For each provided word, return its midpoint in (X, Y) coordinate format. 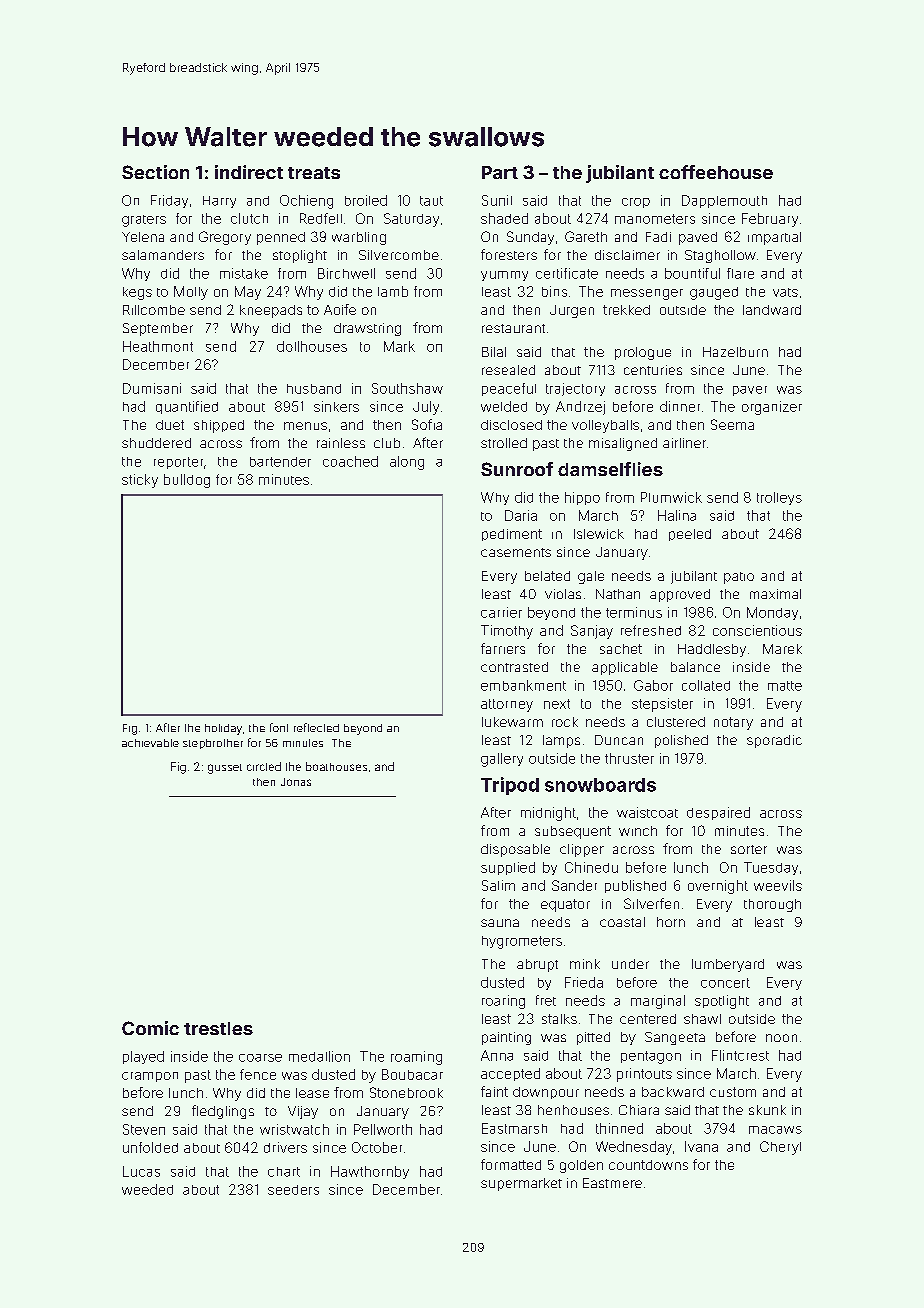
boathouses (336, 766)
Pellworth (383, 1129)
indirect (249, 172)
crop (636, 203)
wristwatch (294, 1129)
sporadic (774, 741)
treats (314, 173)
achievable (150, 743)
